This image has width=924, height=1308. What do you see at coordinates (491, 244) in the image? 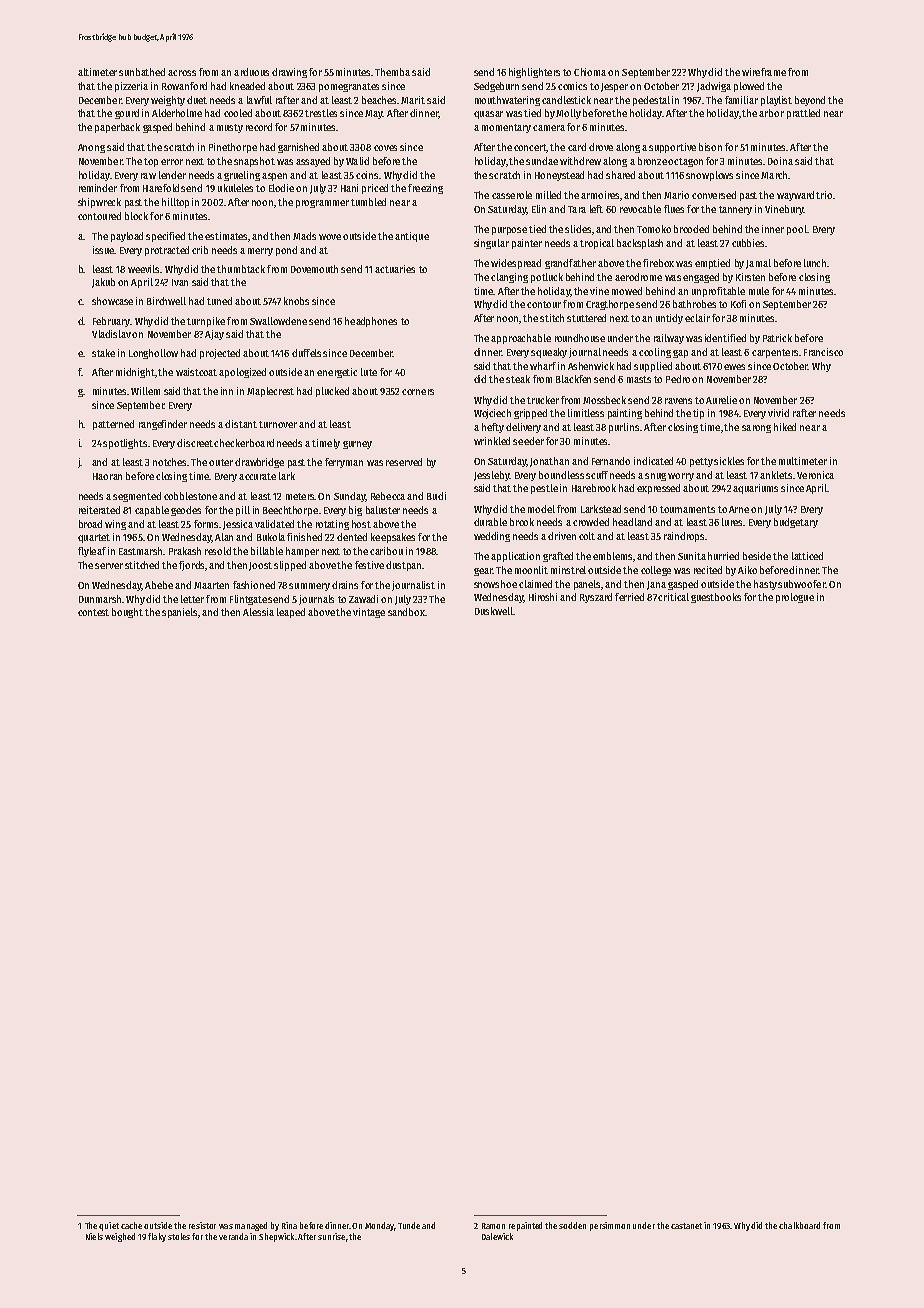
I see `singular` at bounding box center [491, 244].
